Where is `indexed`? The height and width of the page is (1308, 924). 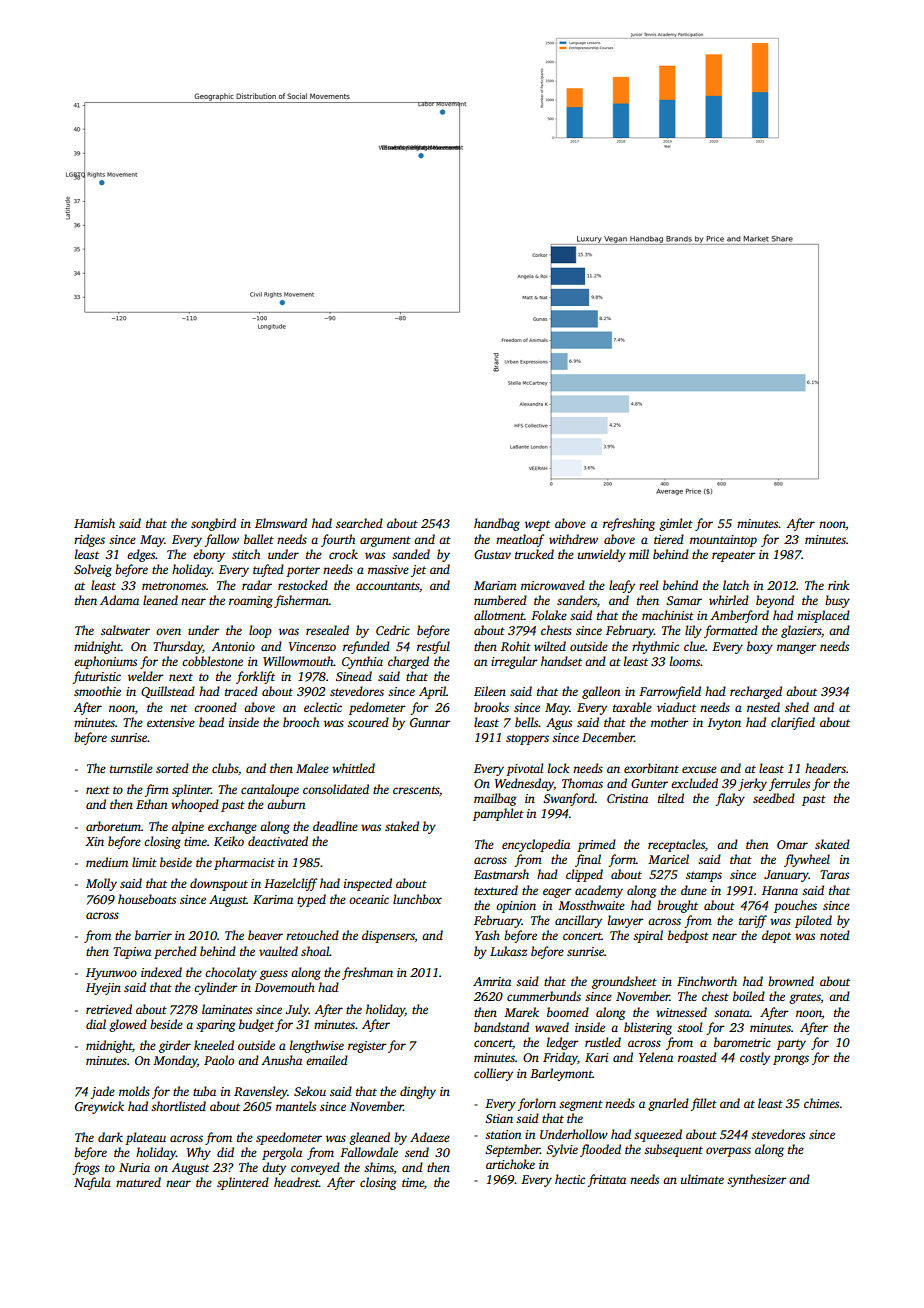
indexed is located at coordinates (161, 972).
